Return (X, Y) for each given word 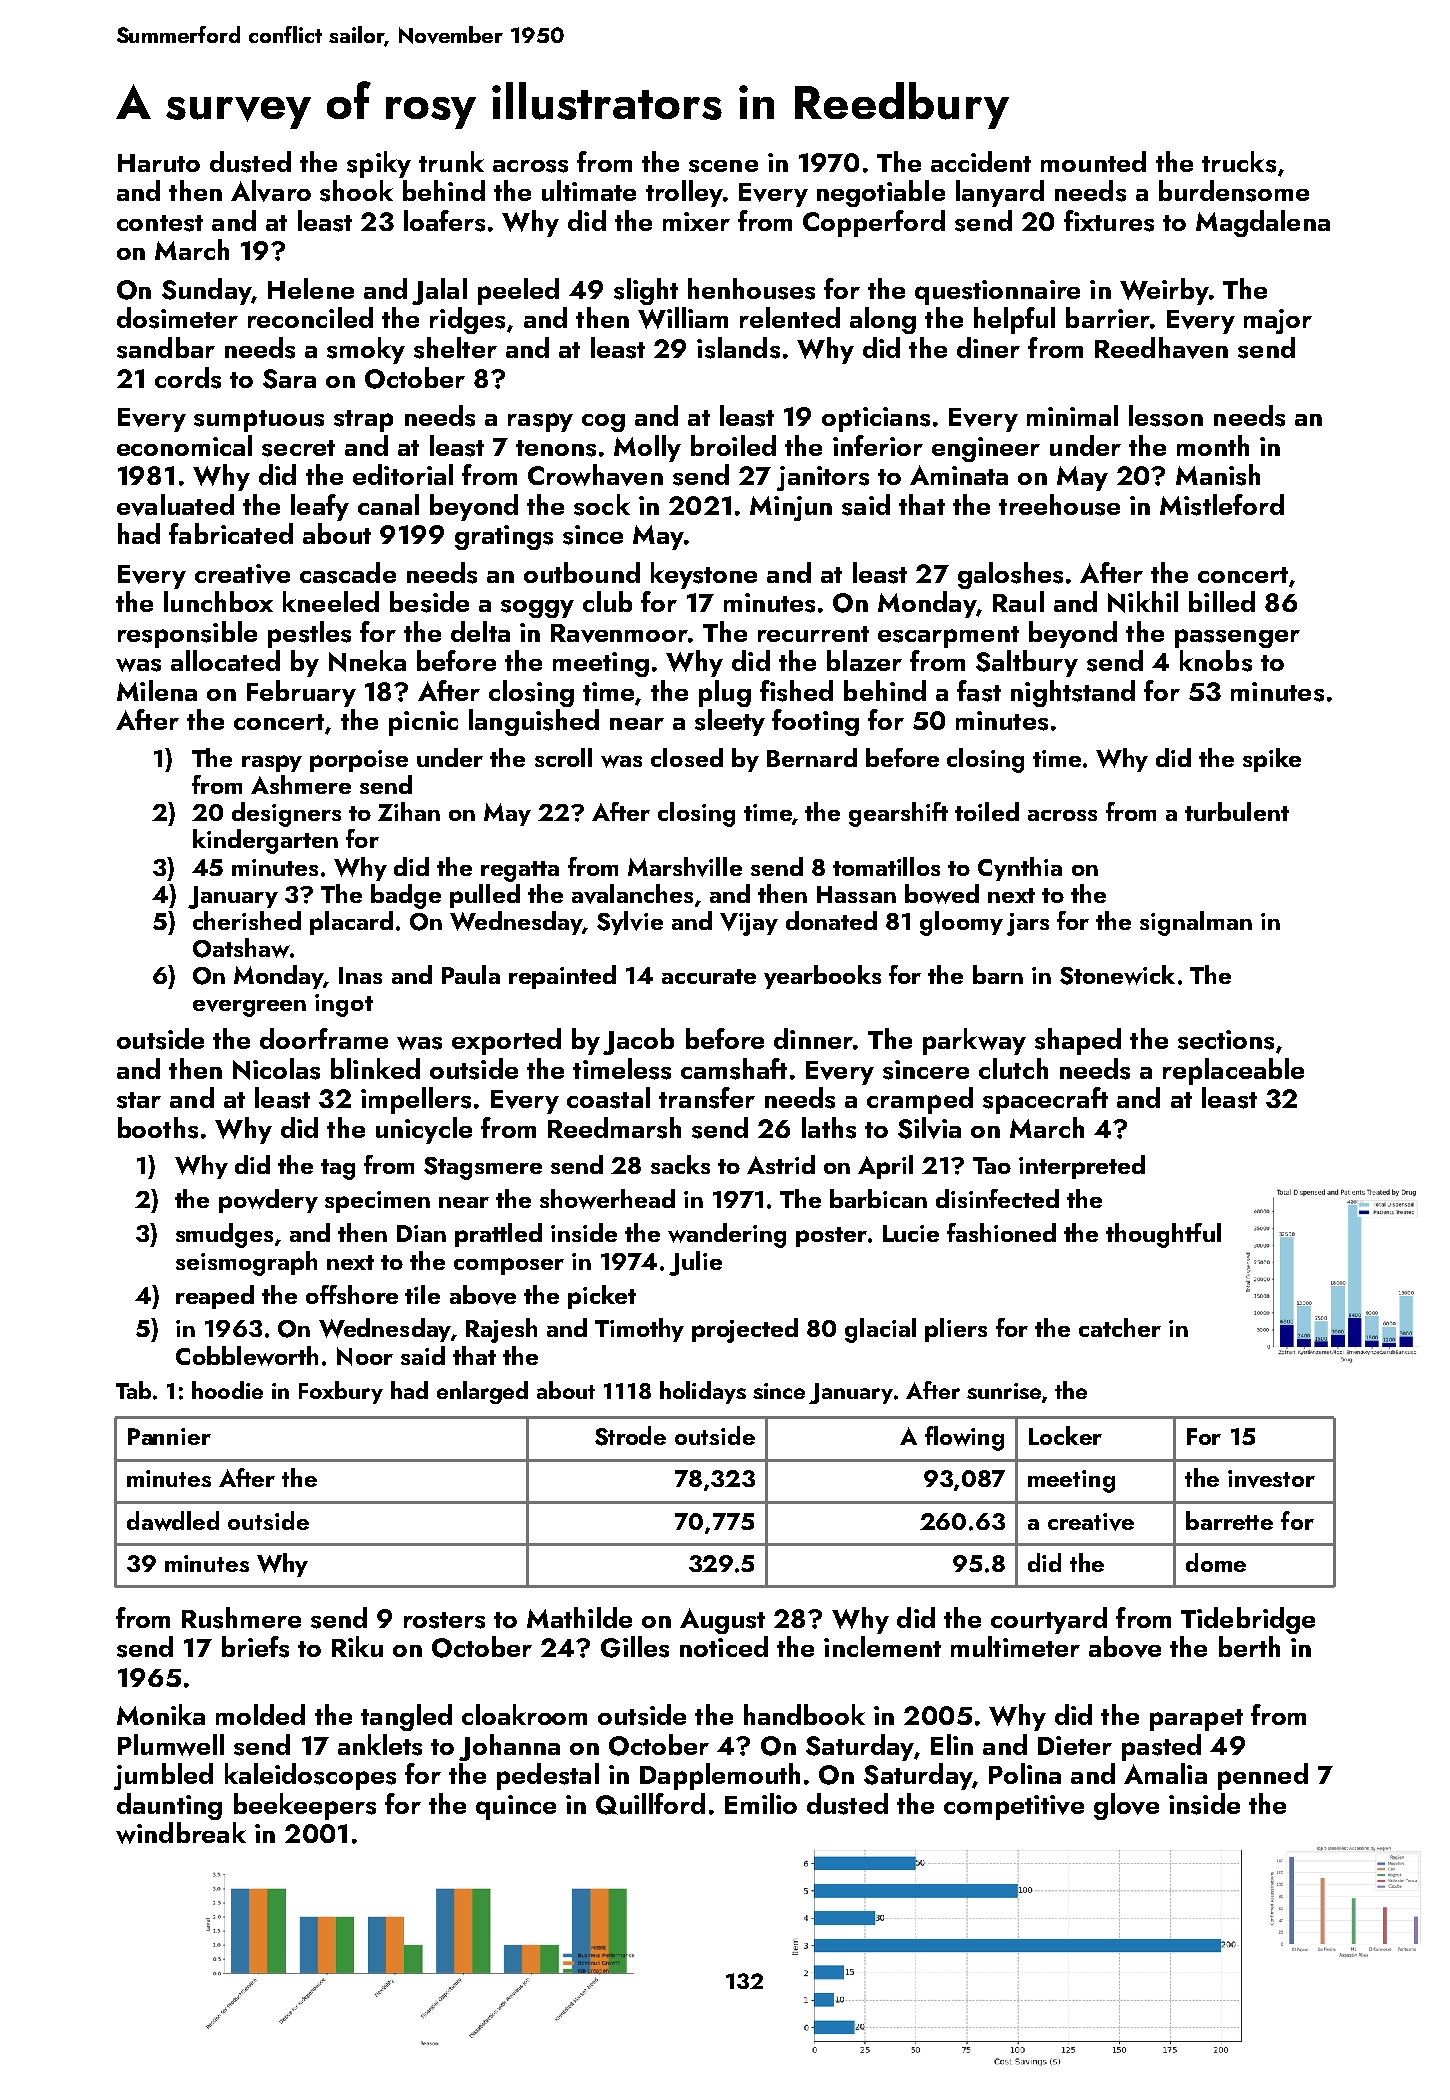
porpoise (359, 761)
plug (725, 693)
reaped (215, 1297)
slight (646, 291)
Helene (311, 288)
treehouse (1059, 505)
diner (988, 347)
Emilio (761, 1803)
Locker (1065, 1435)
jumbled (163, 1776)
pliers (956, 1330)
